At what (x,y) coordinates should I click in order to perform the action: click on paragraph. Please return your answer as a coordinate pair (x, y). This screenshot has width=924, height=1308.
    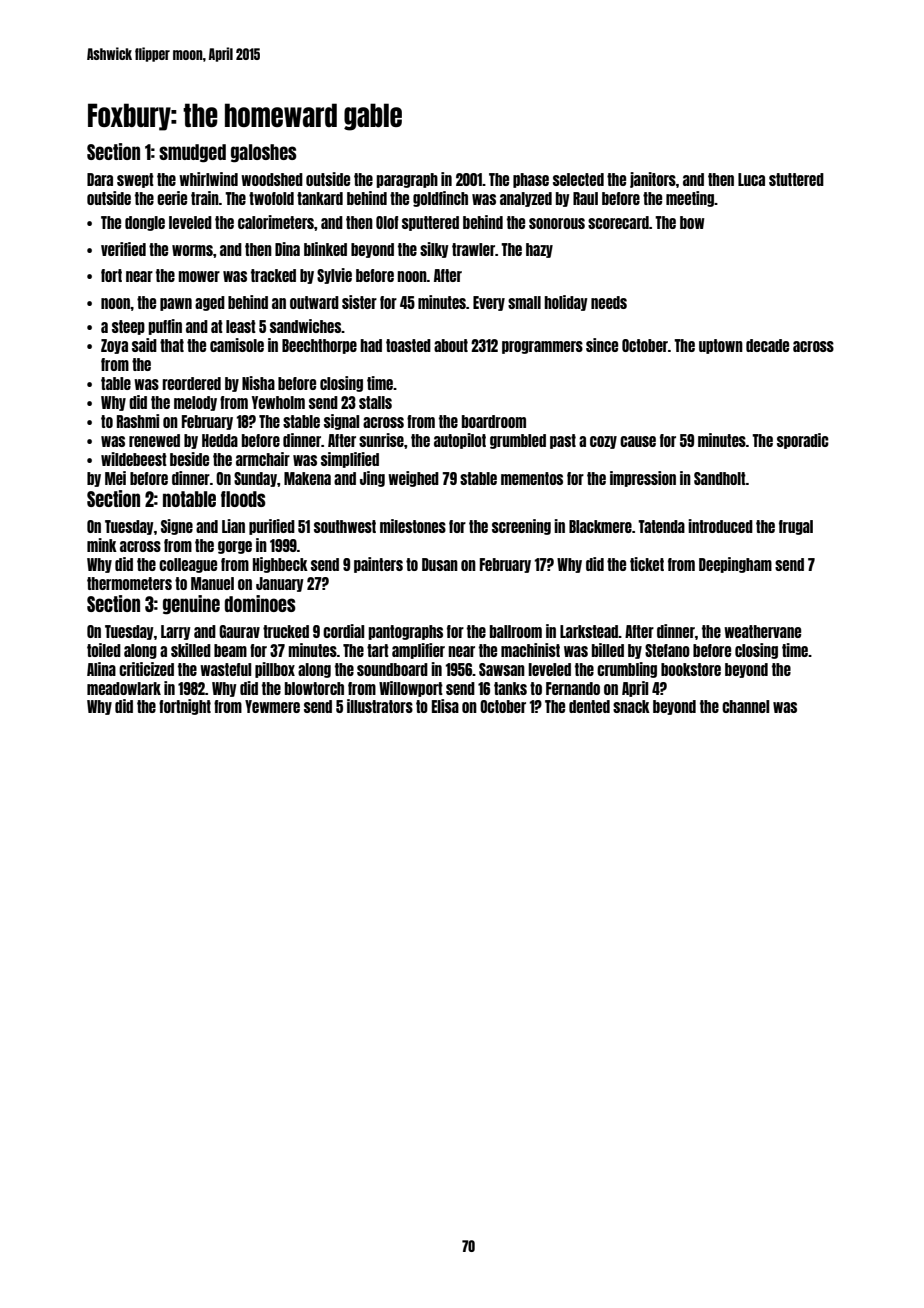
    Looking at the image, I should click on (407, 180).
